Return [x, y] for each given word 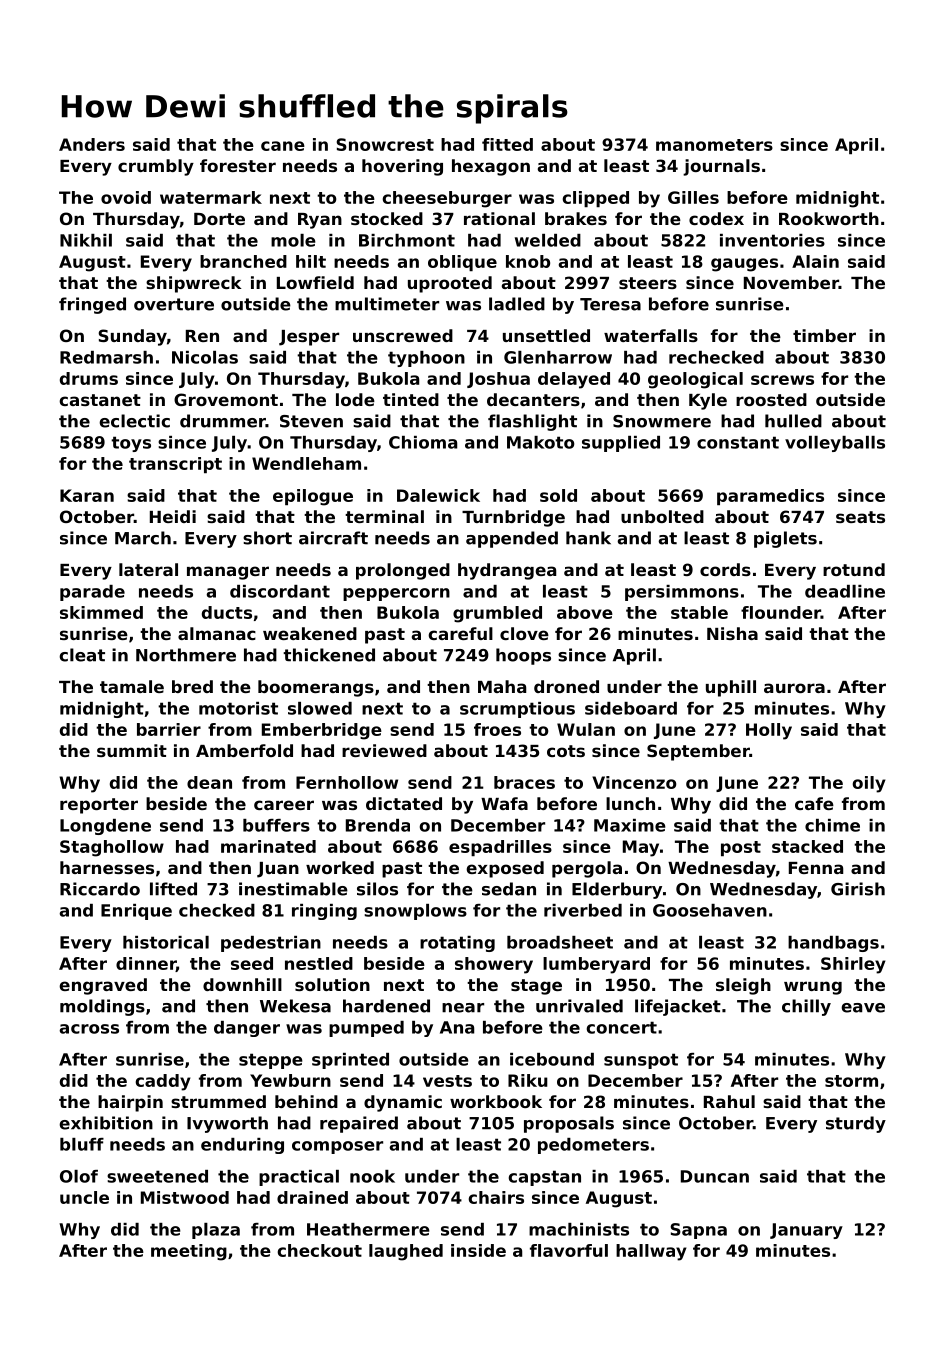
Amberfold [244, 750]
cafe [814, 803]
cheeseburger [447, 199]
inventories [772, 240]
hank [588, 538]
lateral [148, 569]
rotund [854, 569]
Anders [92, 144]
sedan [509, 889]
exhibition [106, 1123]
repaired [359, 1124]
